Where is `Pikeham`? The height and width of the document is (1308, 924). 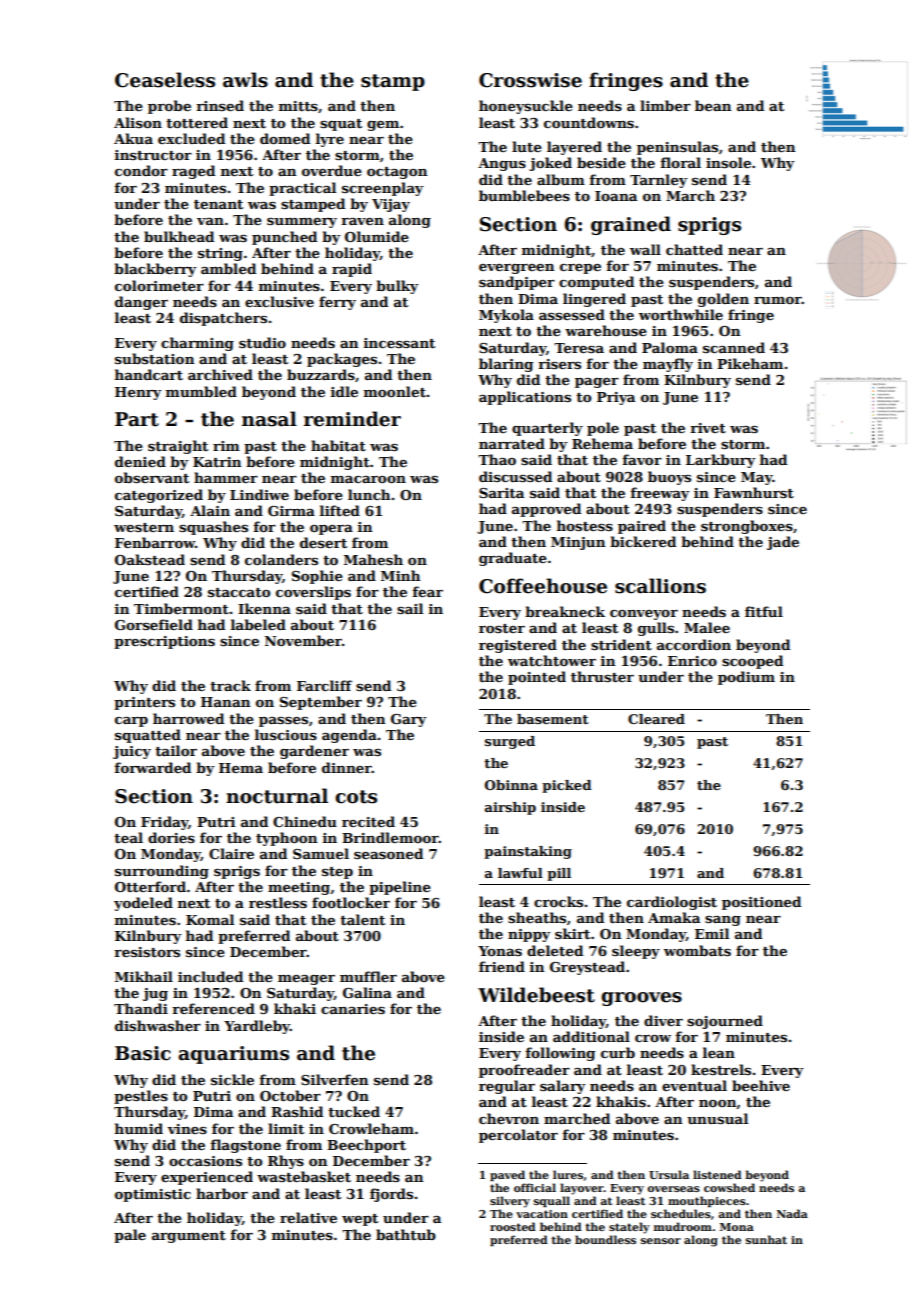
Pikeham is located at coordinates (750, 363).
